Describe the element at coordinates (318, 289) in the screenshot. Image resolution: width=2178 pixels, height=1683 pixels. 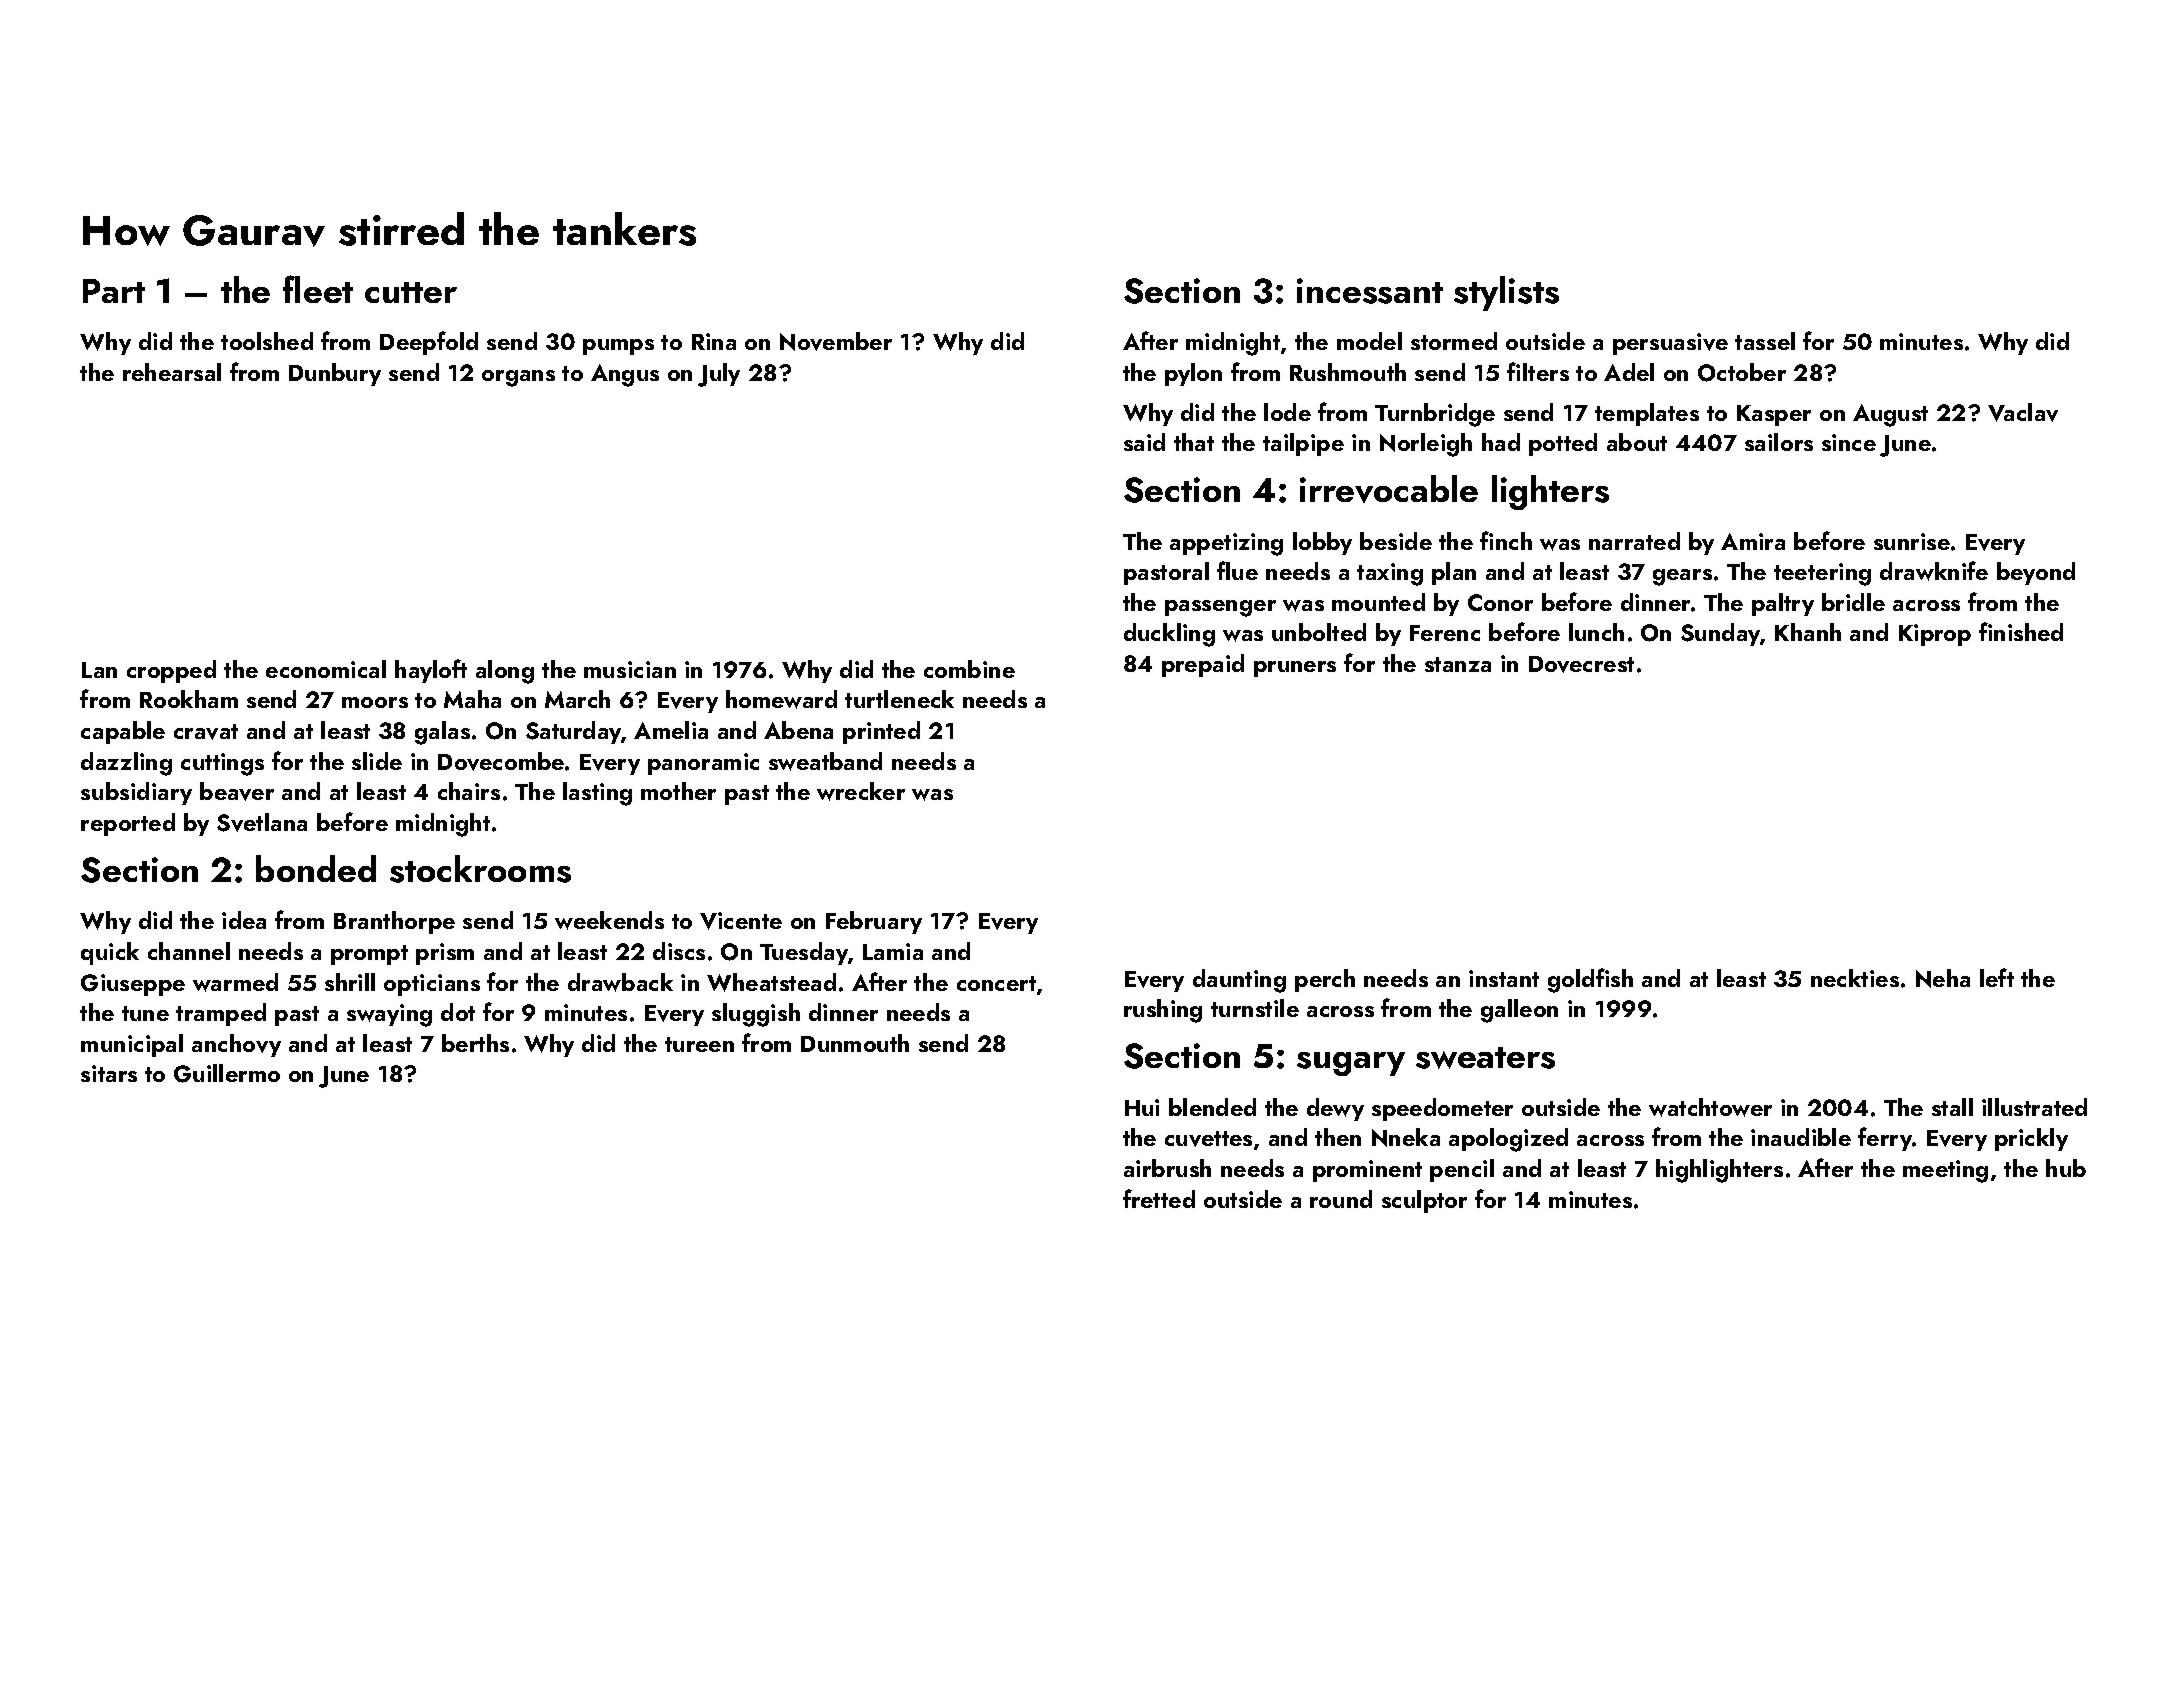
I see `fleet` at that location.
